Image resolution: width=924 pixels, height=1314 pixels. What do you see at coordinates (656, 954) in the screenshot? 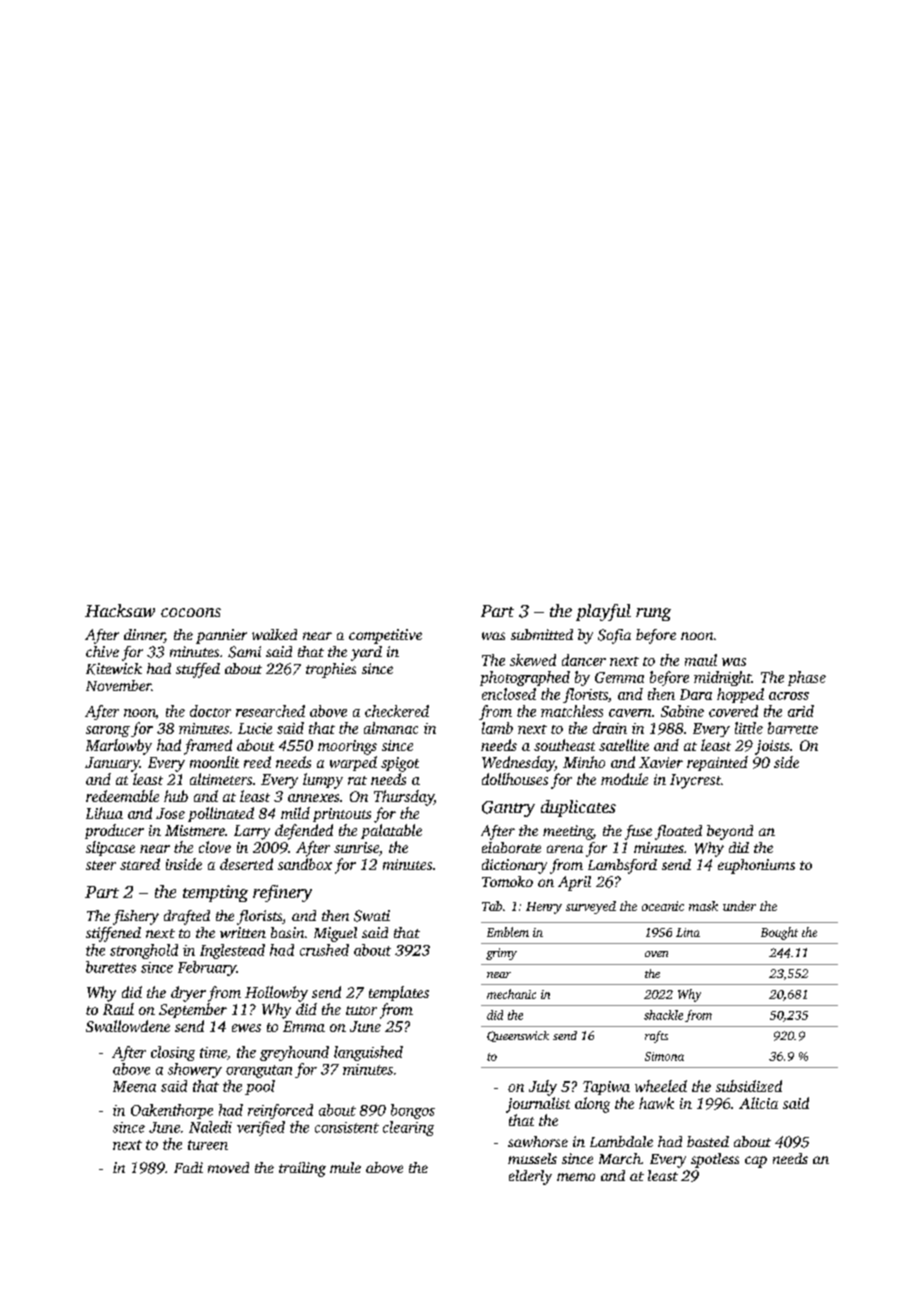
I see `oven` at bounding box center [656, 954].
